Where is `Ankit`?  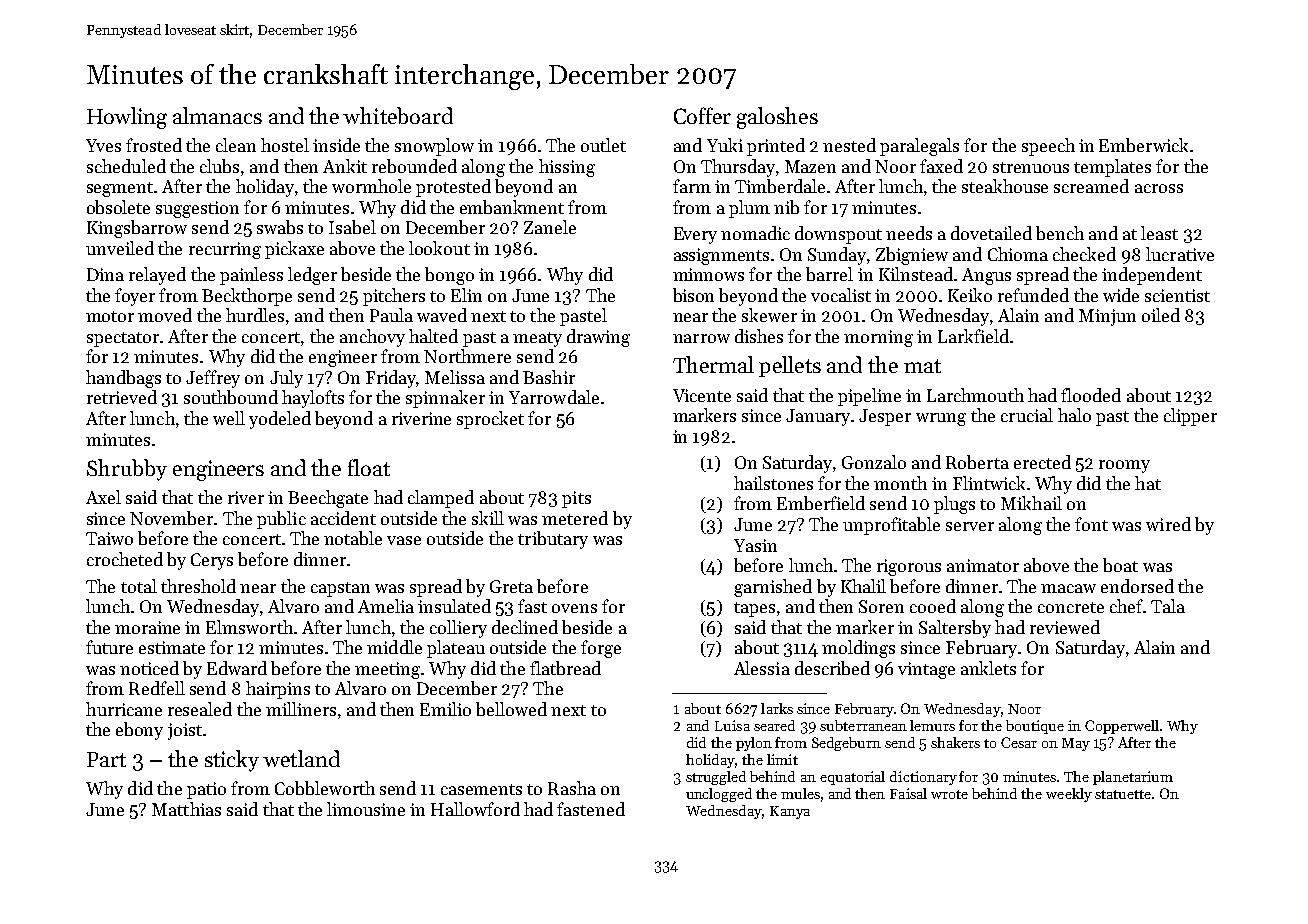 Ankit is located at coordinates (345, 166).
